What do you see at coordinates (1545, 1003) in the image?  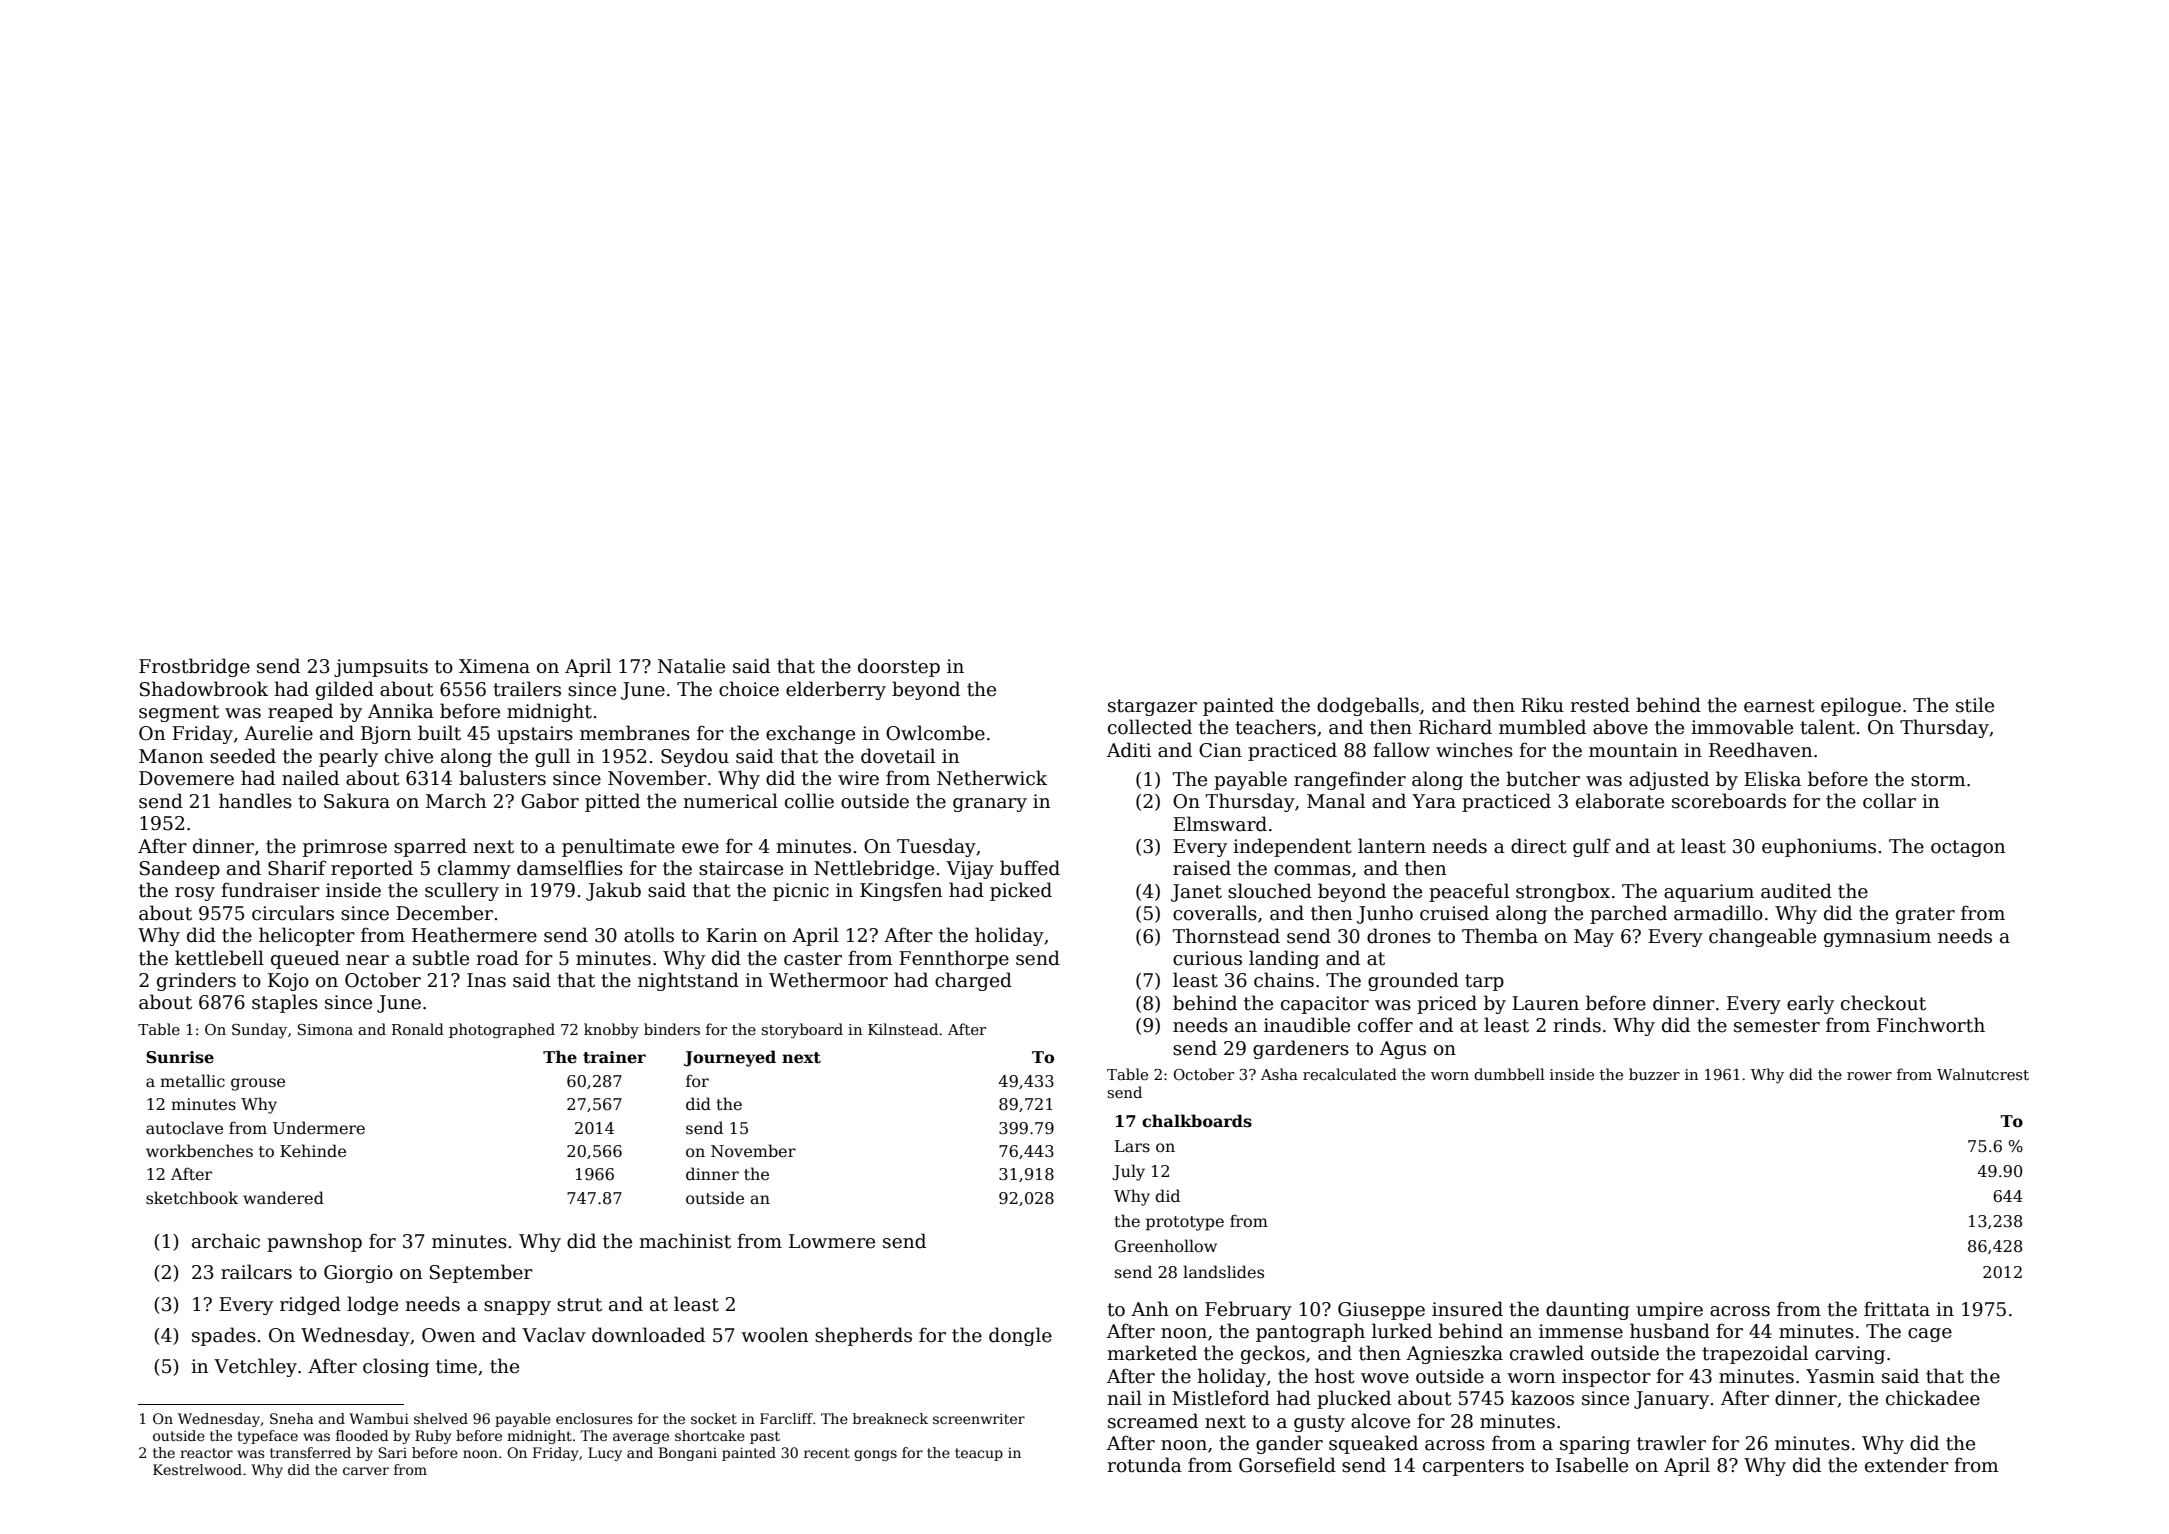 I see `Lauren` at bounding box center [1545, 1003].
